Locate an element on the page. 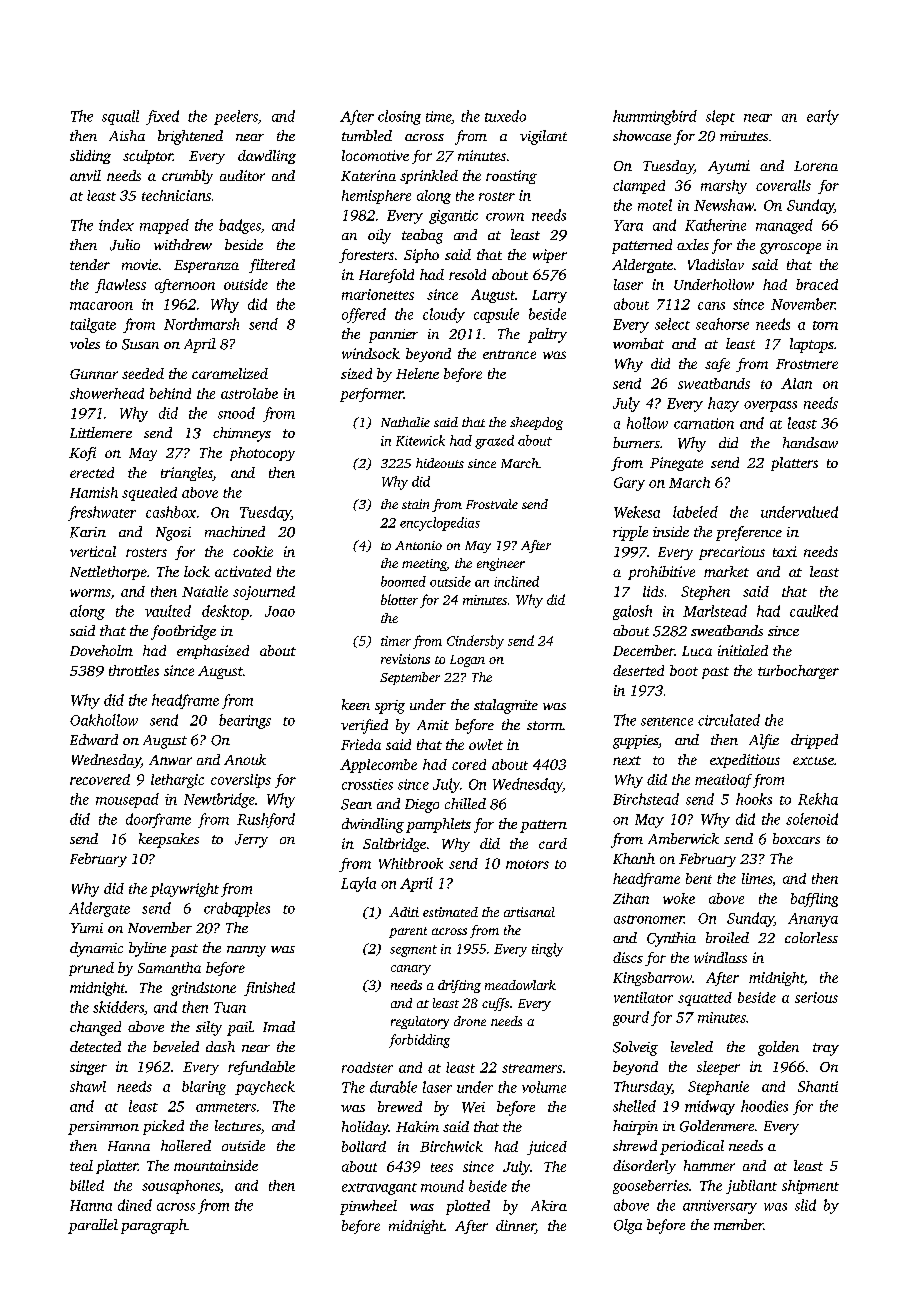 The image size is (908, 1316). Northmarsh is located at coordinates (201, 324).
